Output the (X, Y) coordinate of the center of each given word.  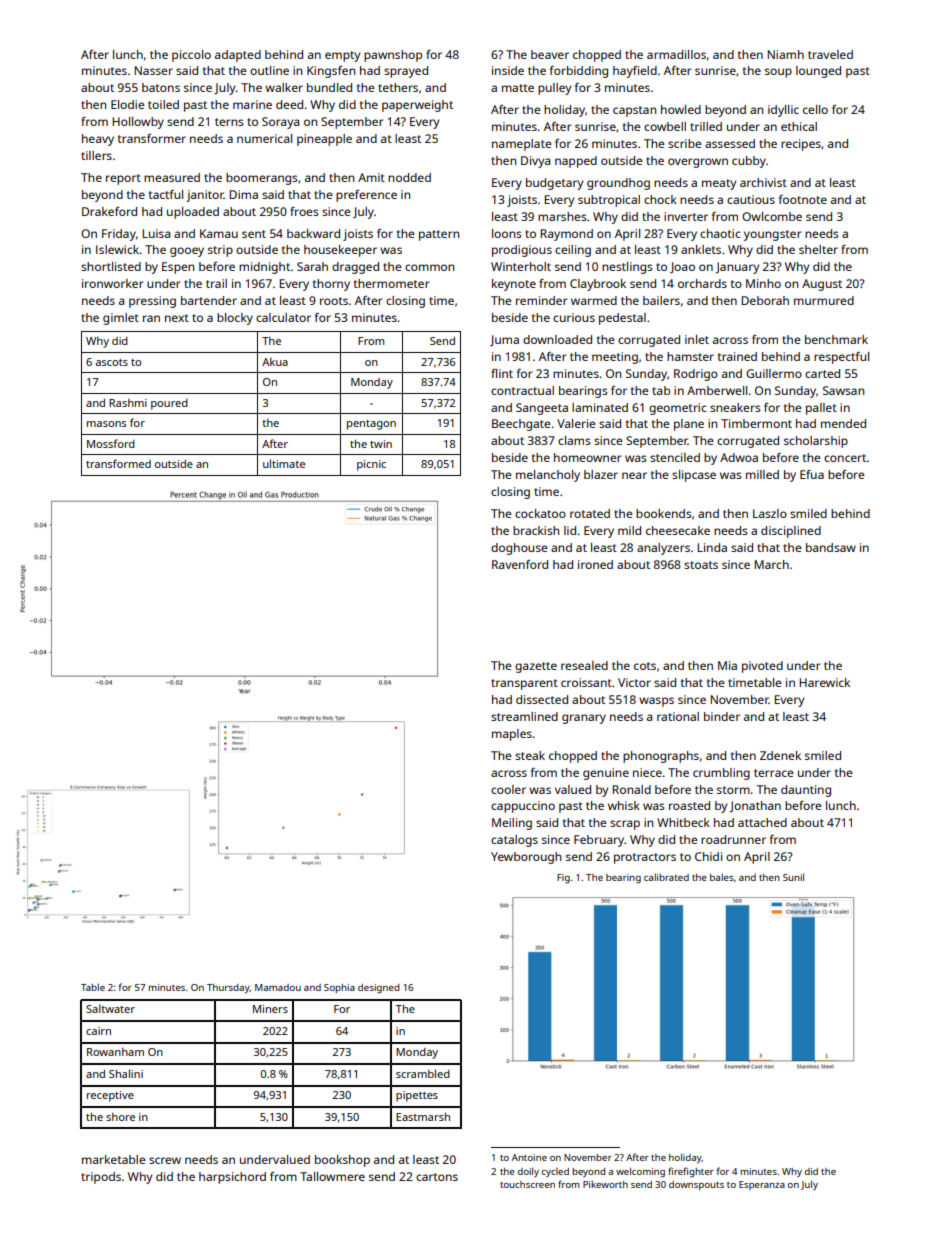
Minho (763, 283)
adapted (238, 56)
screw (165, 1160)
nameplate (522, 145)
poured (169, 404)
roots (334, 301)
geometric (678, 409)
